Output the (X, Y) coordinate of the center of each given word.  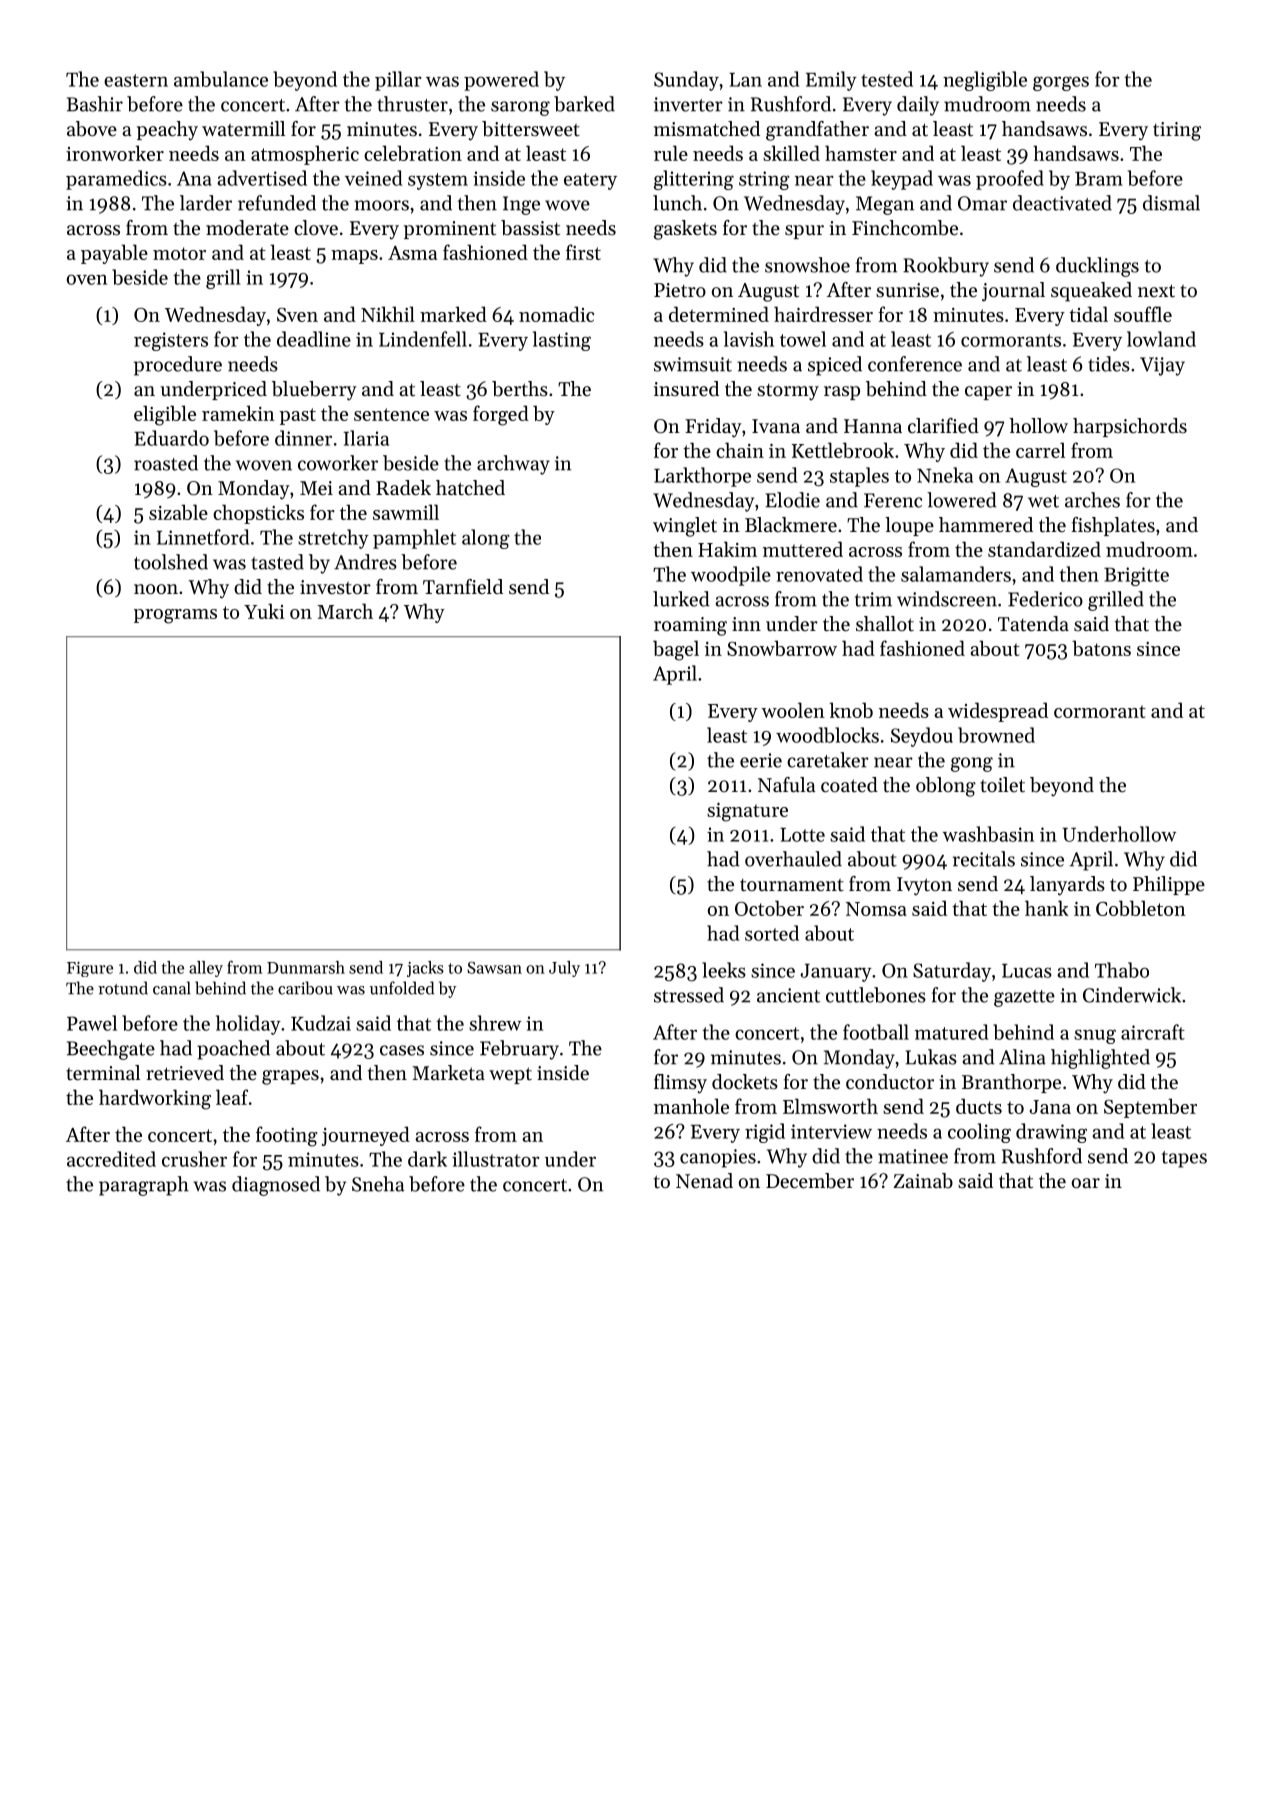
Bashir (95, 104)
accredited (111, 1159)
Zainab (923, 1181)
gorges (1061, 83)
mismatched (707, 129)
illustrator (496, 1159)
